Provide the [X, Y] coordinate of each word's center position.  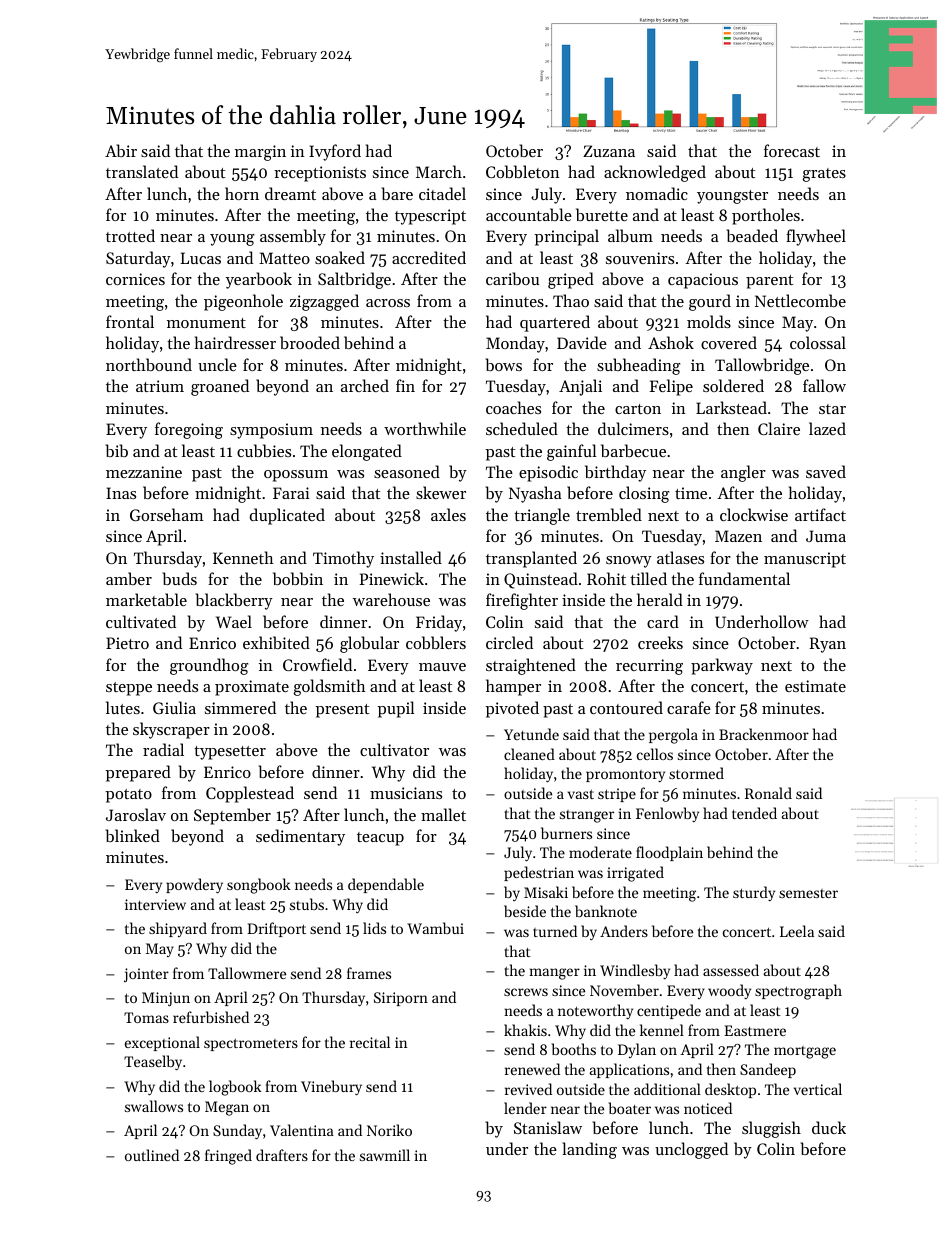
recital [370, 1042]
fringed [228, 1157]
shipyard [178, 929]
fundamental [744, 578]
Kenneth [243, 557]
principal [567, 237]
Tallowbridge [762, 366]
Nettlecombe [800, 300]
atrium [160, 386]
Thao [571, 300]
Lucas [201, 258]
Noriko [389, 1130]
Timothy [343, 559]
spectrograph [798, 992]
